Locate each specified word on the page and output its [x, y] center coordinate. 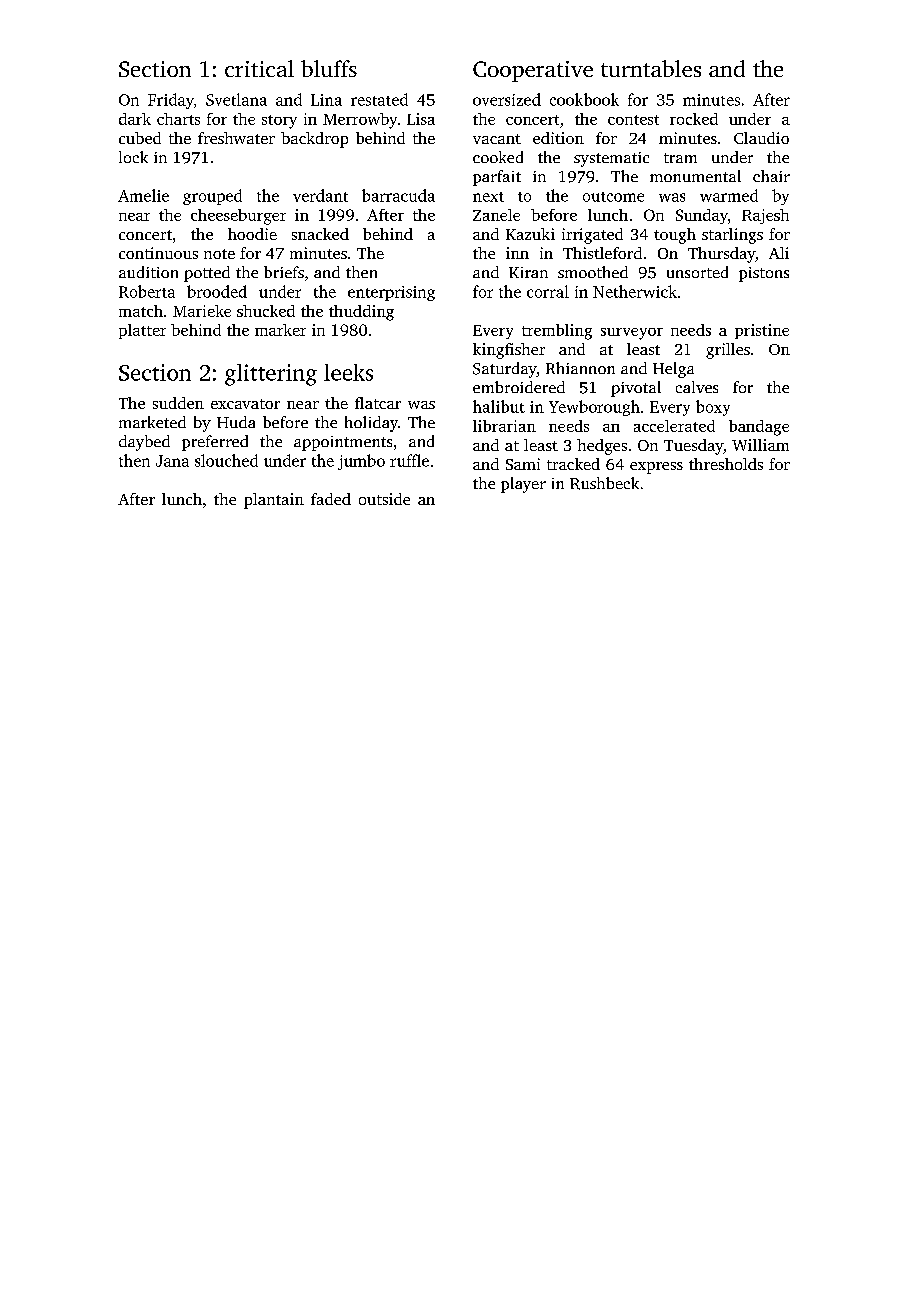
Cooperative [533, 71]
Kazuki [530, 234]
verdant [320, 195]
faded [331, 499]
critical [259, 68]
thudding [361, 313]
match [141, 311]
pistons [764, 274]
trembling [557, 332]
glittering [271, 375]
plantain [274, 501]
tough [675, 236]
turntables [651, 68]
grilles [728, 351]
